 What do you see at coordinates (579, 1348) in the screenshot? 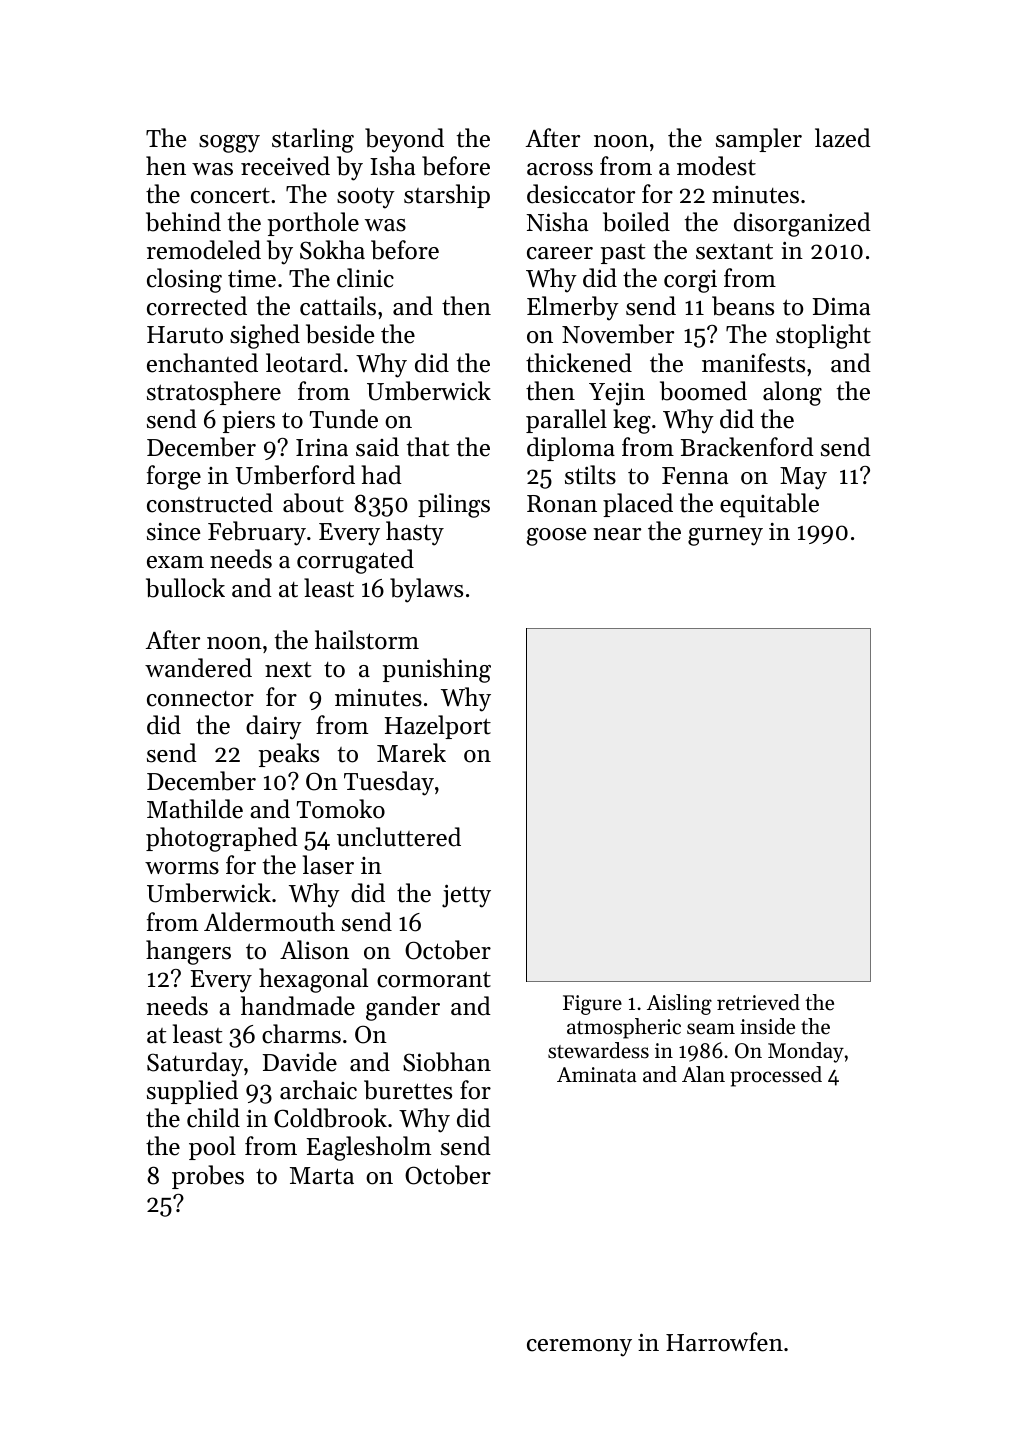
I see `ceremony` at bounding box center [579, 1348].
